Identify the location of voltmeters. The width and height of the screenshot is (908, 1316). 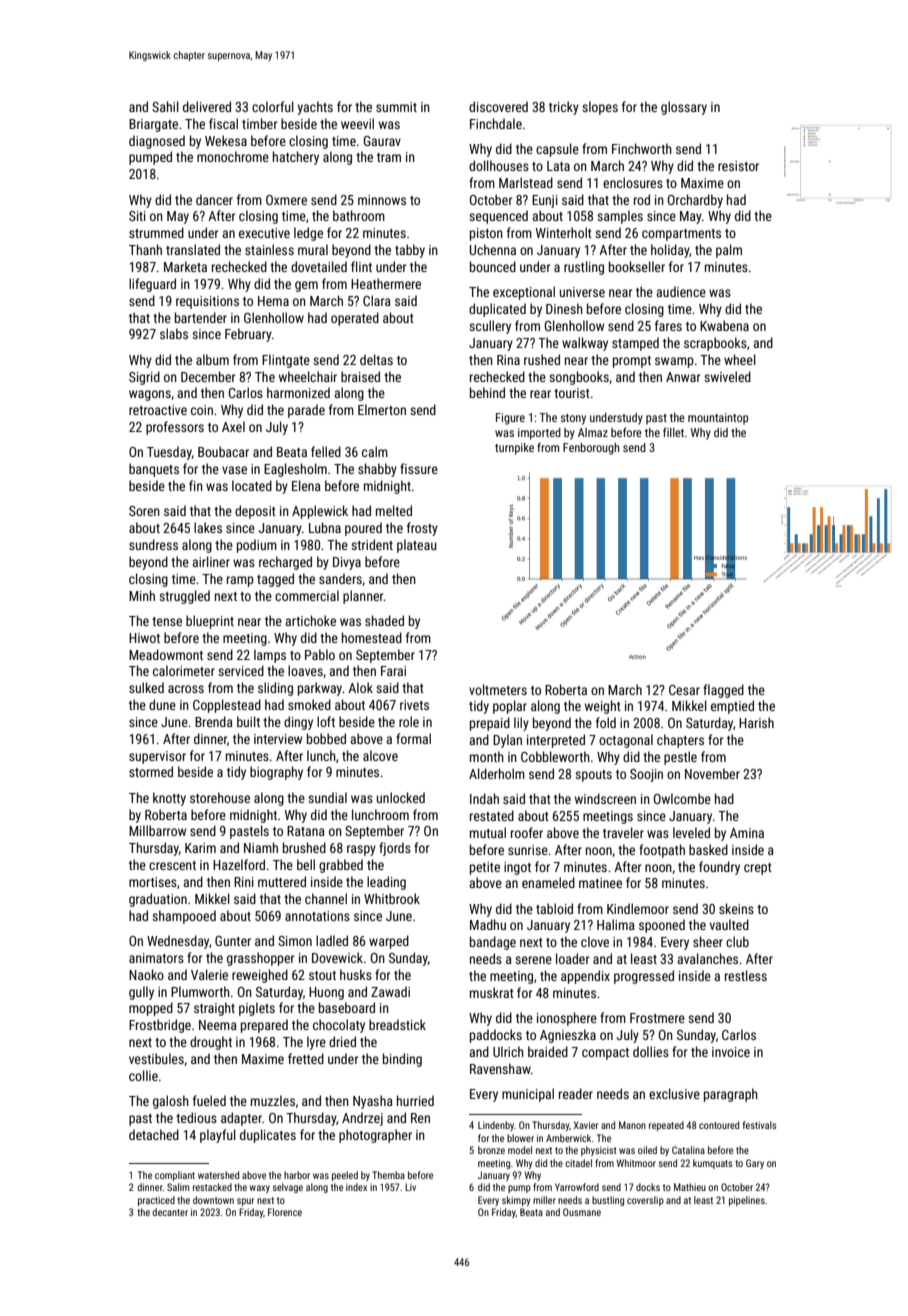
(498, 689).
